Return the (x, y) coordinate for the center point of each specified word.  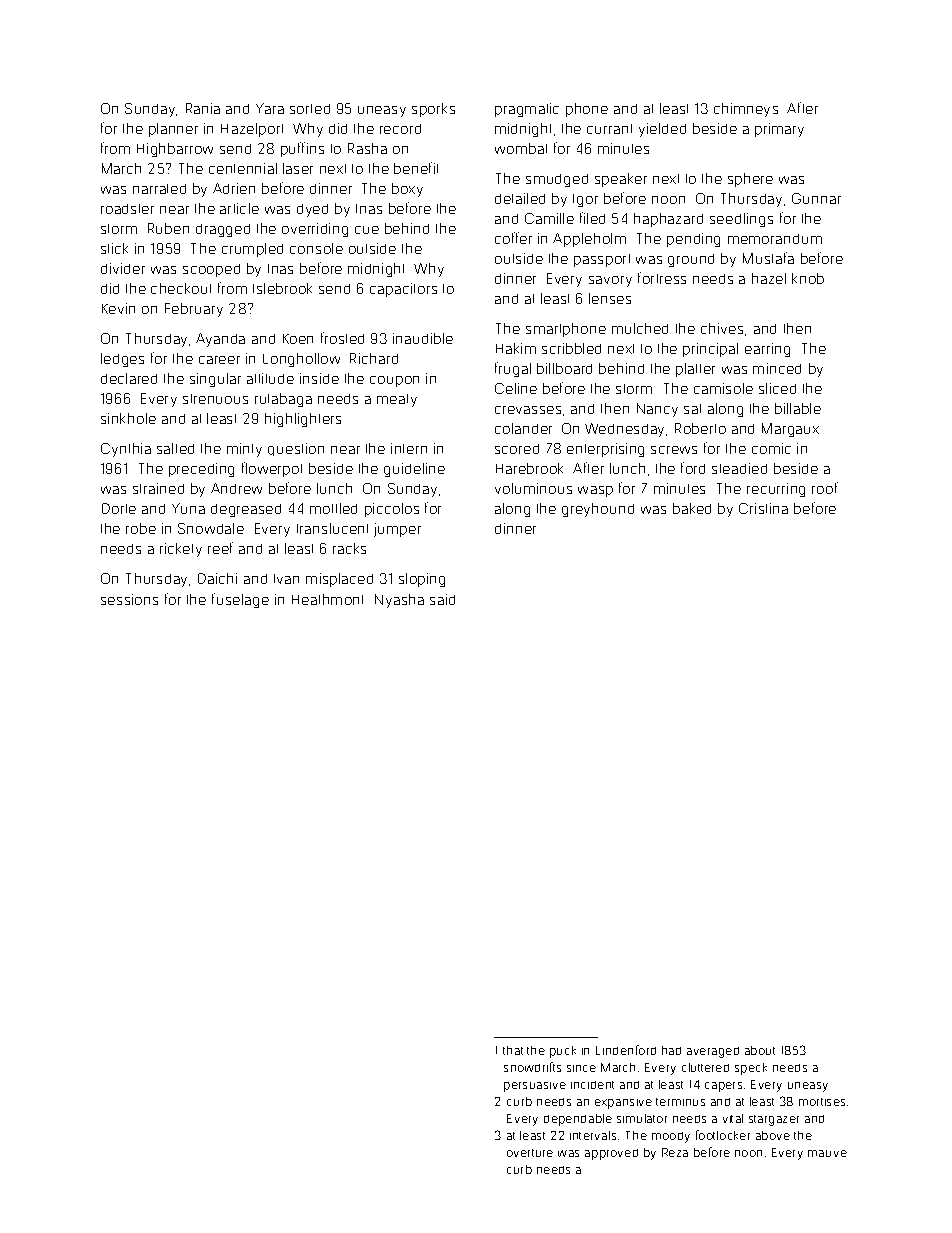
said (442, 599)
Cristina (763, 508)
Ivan (286, 579)
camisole (723, 388)
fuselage (240, 600)
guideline (414, 470)
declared (129, 378)
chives (722, 328)
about (760, 1050)
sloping (422, 580)
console (316, 248)
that (513, 1050)
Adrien (234, 188)
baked (692, 508)
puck (563, 1052)
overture (530, 1153)
